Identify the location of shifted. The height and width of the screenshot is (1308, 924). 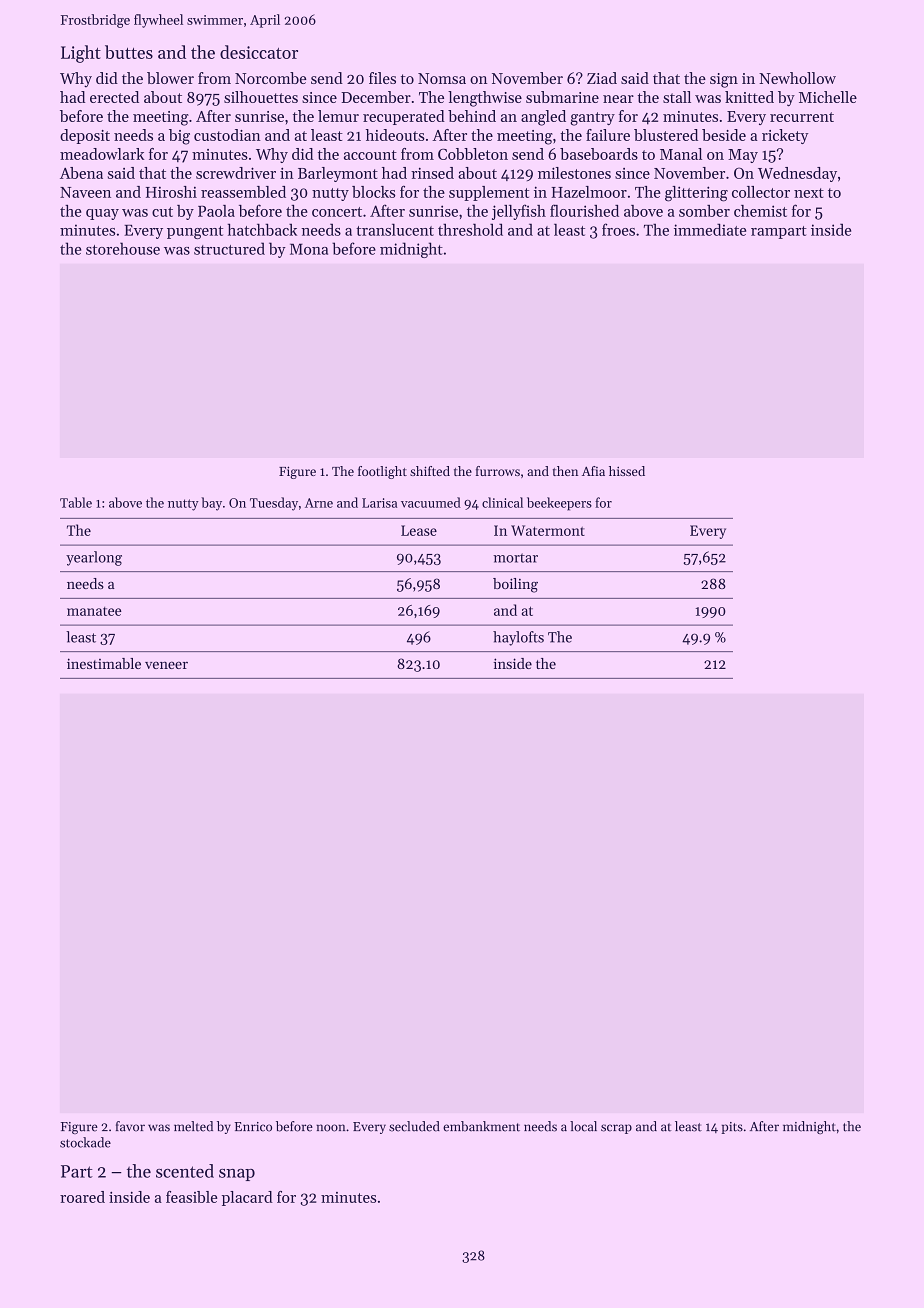
(430, 471).
